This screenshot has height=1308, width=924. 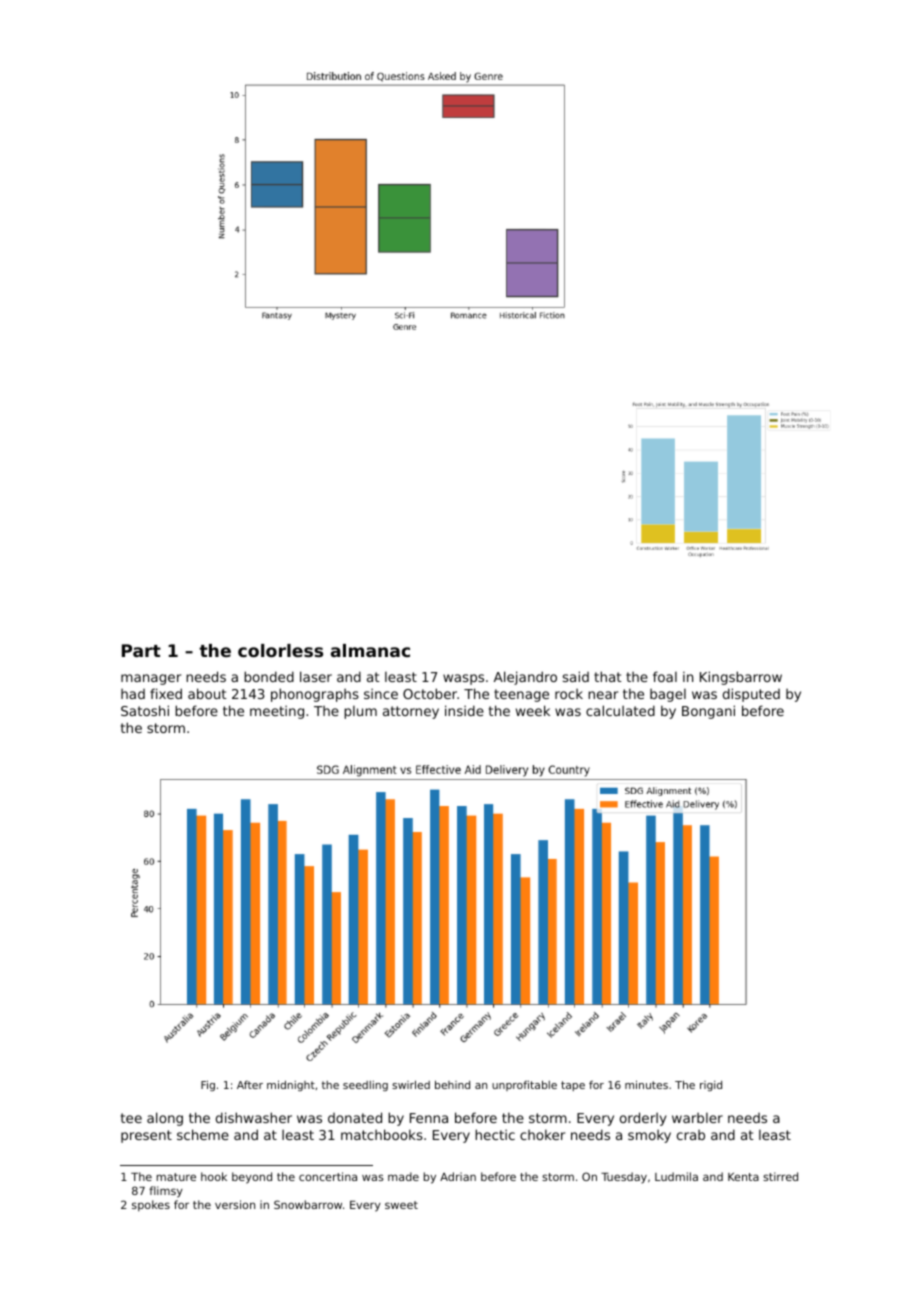 What do you see at coordinates (250, 1085) in the screenshot?
I see `After` at bounding box center [250, 1085].
